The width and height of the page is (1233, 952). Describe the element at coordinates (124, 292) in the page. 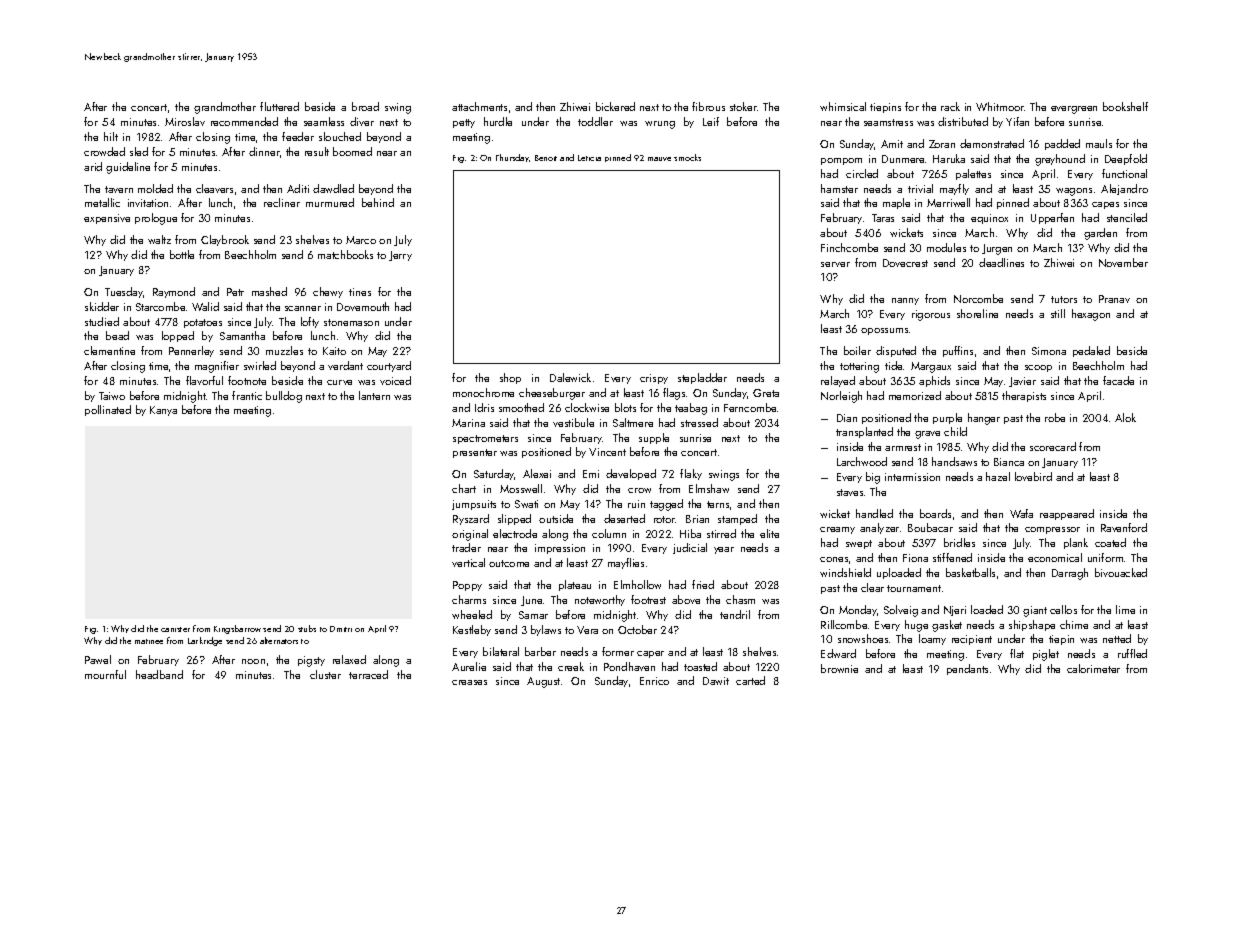

I see `Tuesday` at that location.
